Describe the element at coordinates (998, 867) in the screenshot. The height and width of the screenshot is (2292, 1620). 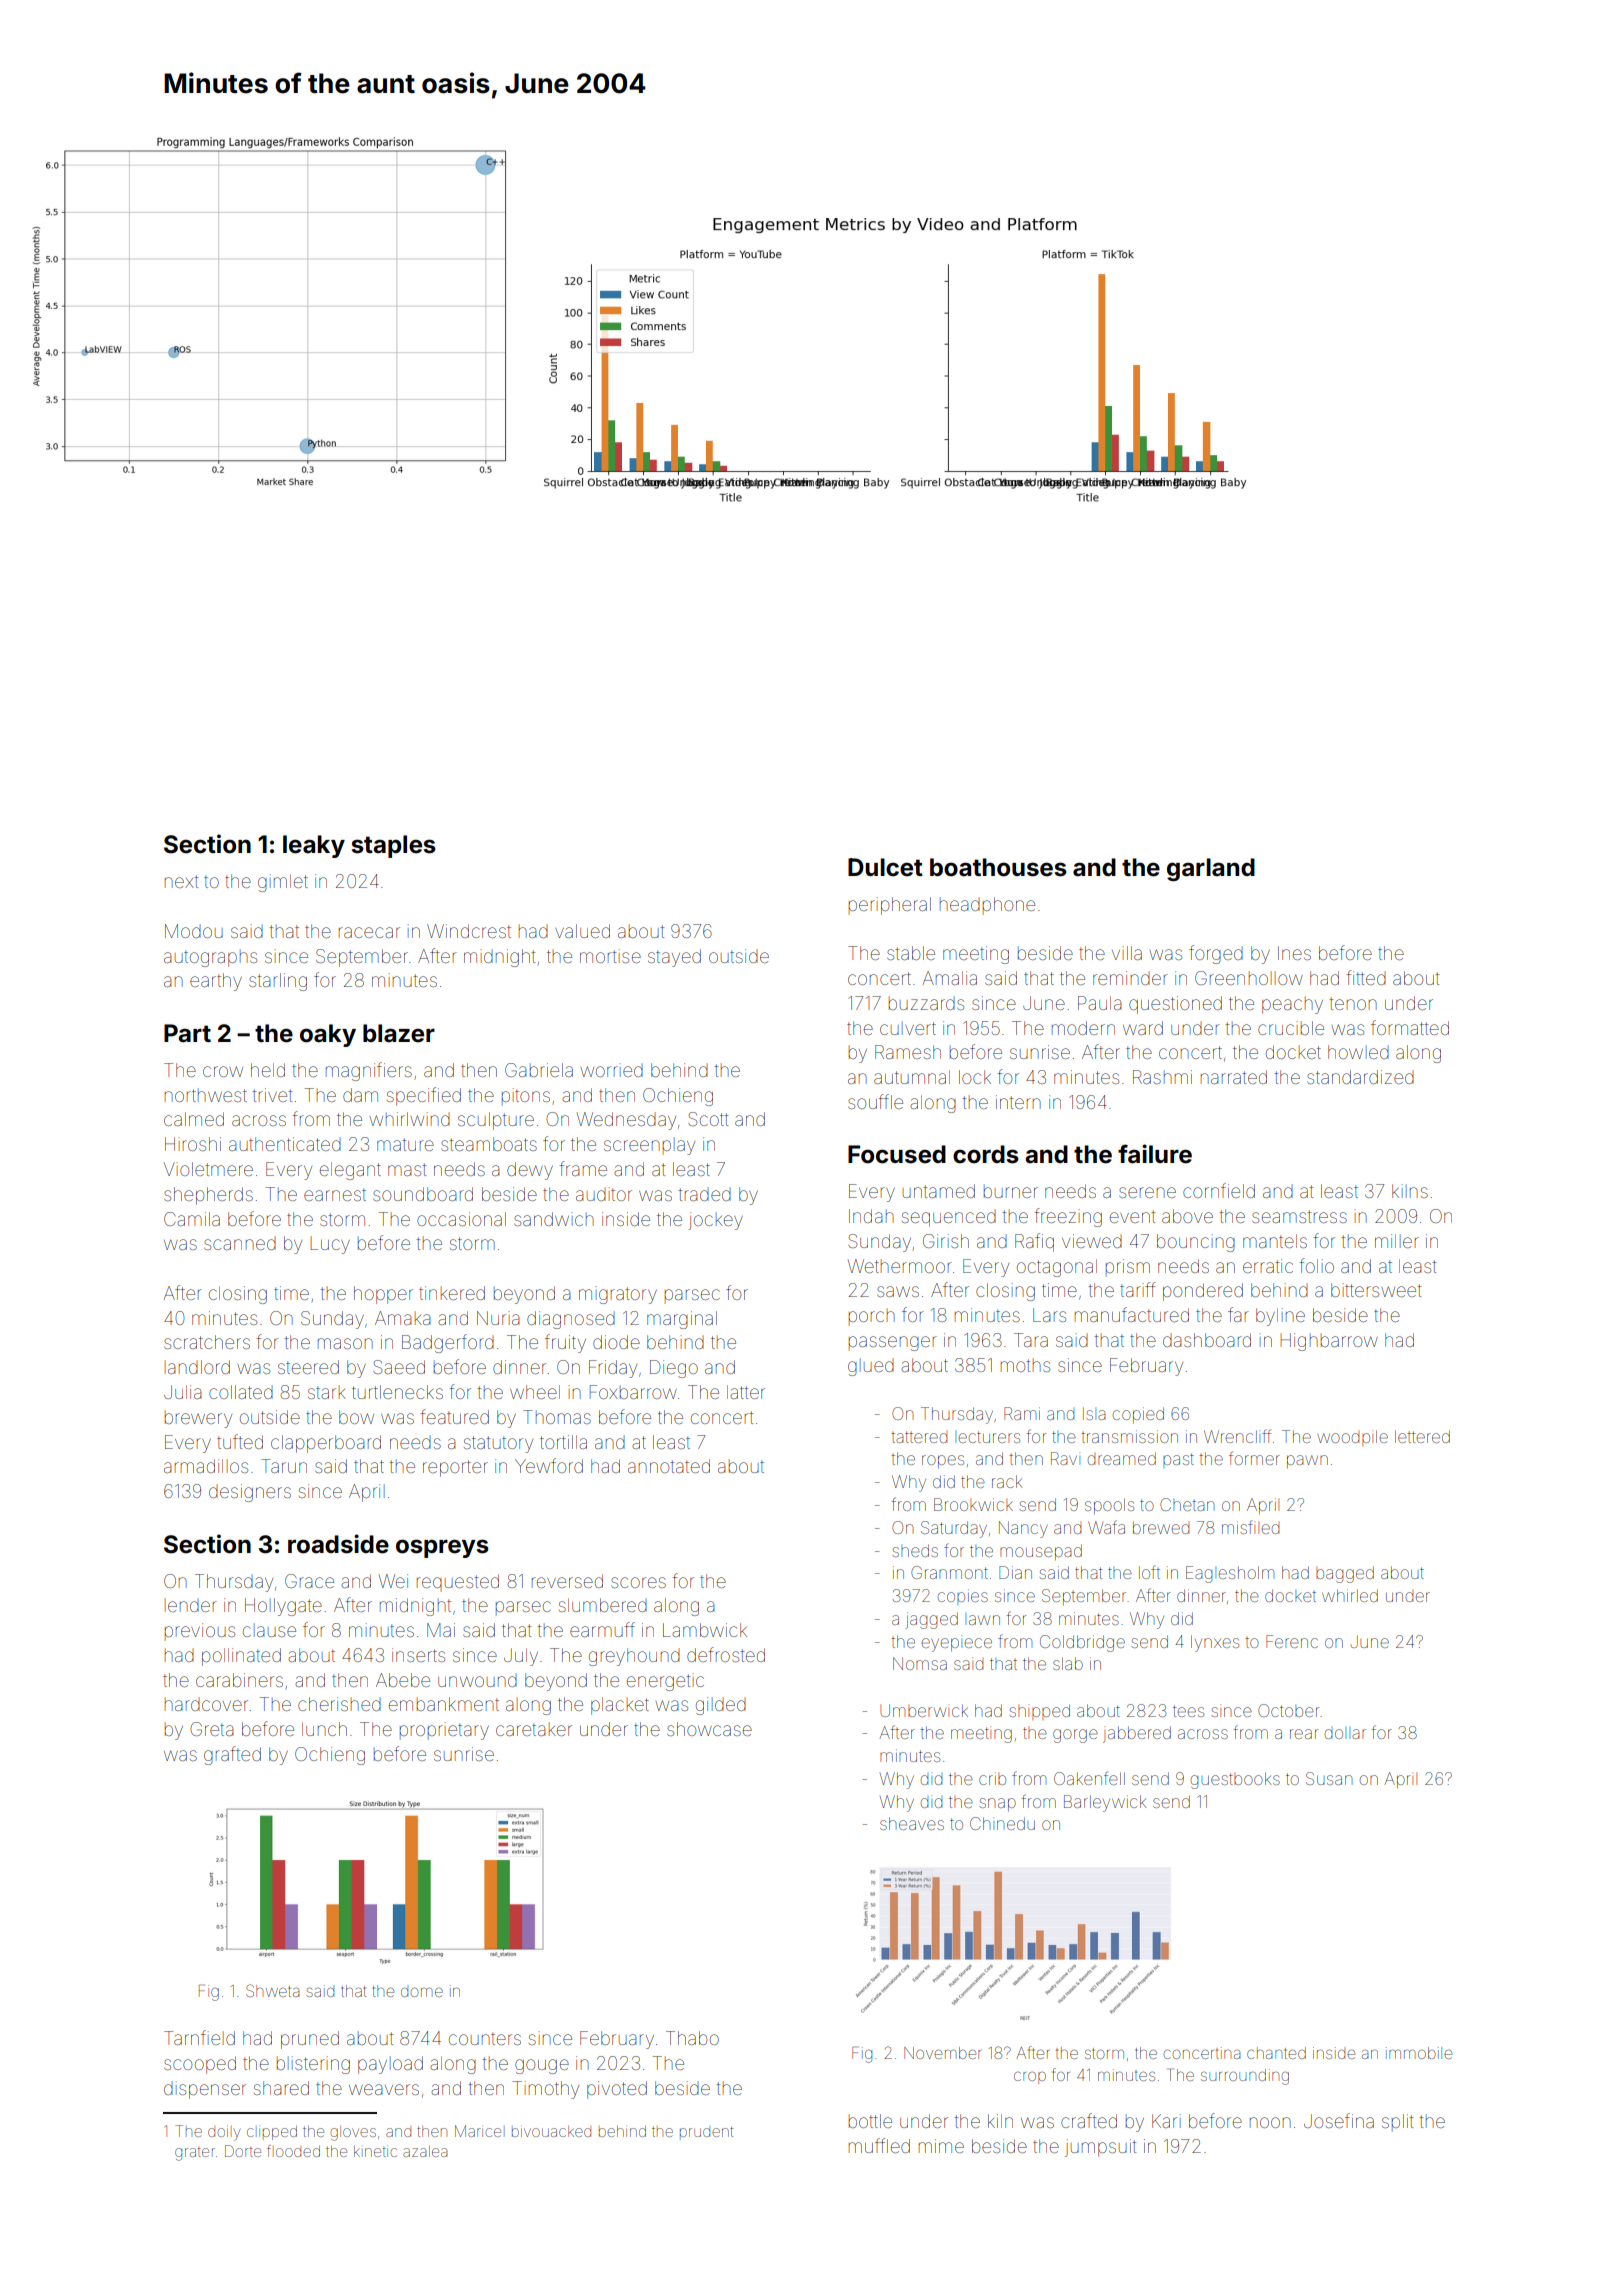
I see `boathouses` at that location.
